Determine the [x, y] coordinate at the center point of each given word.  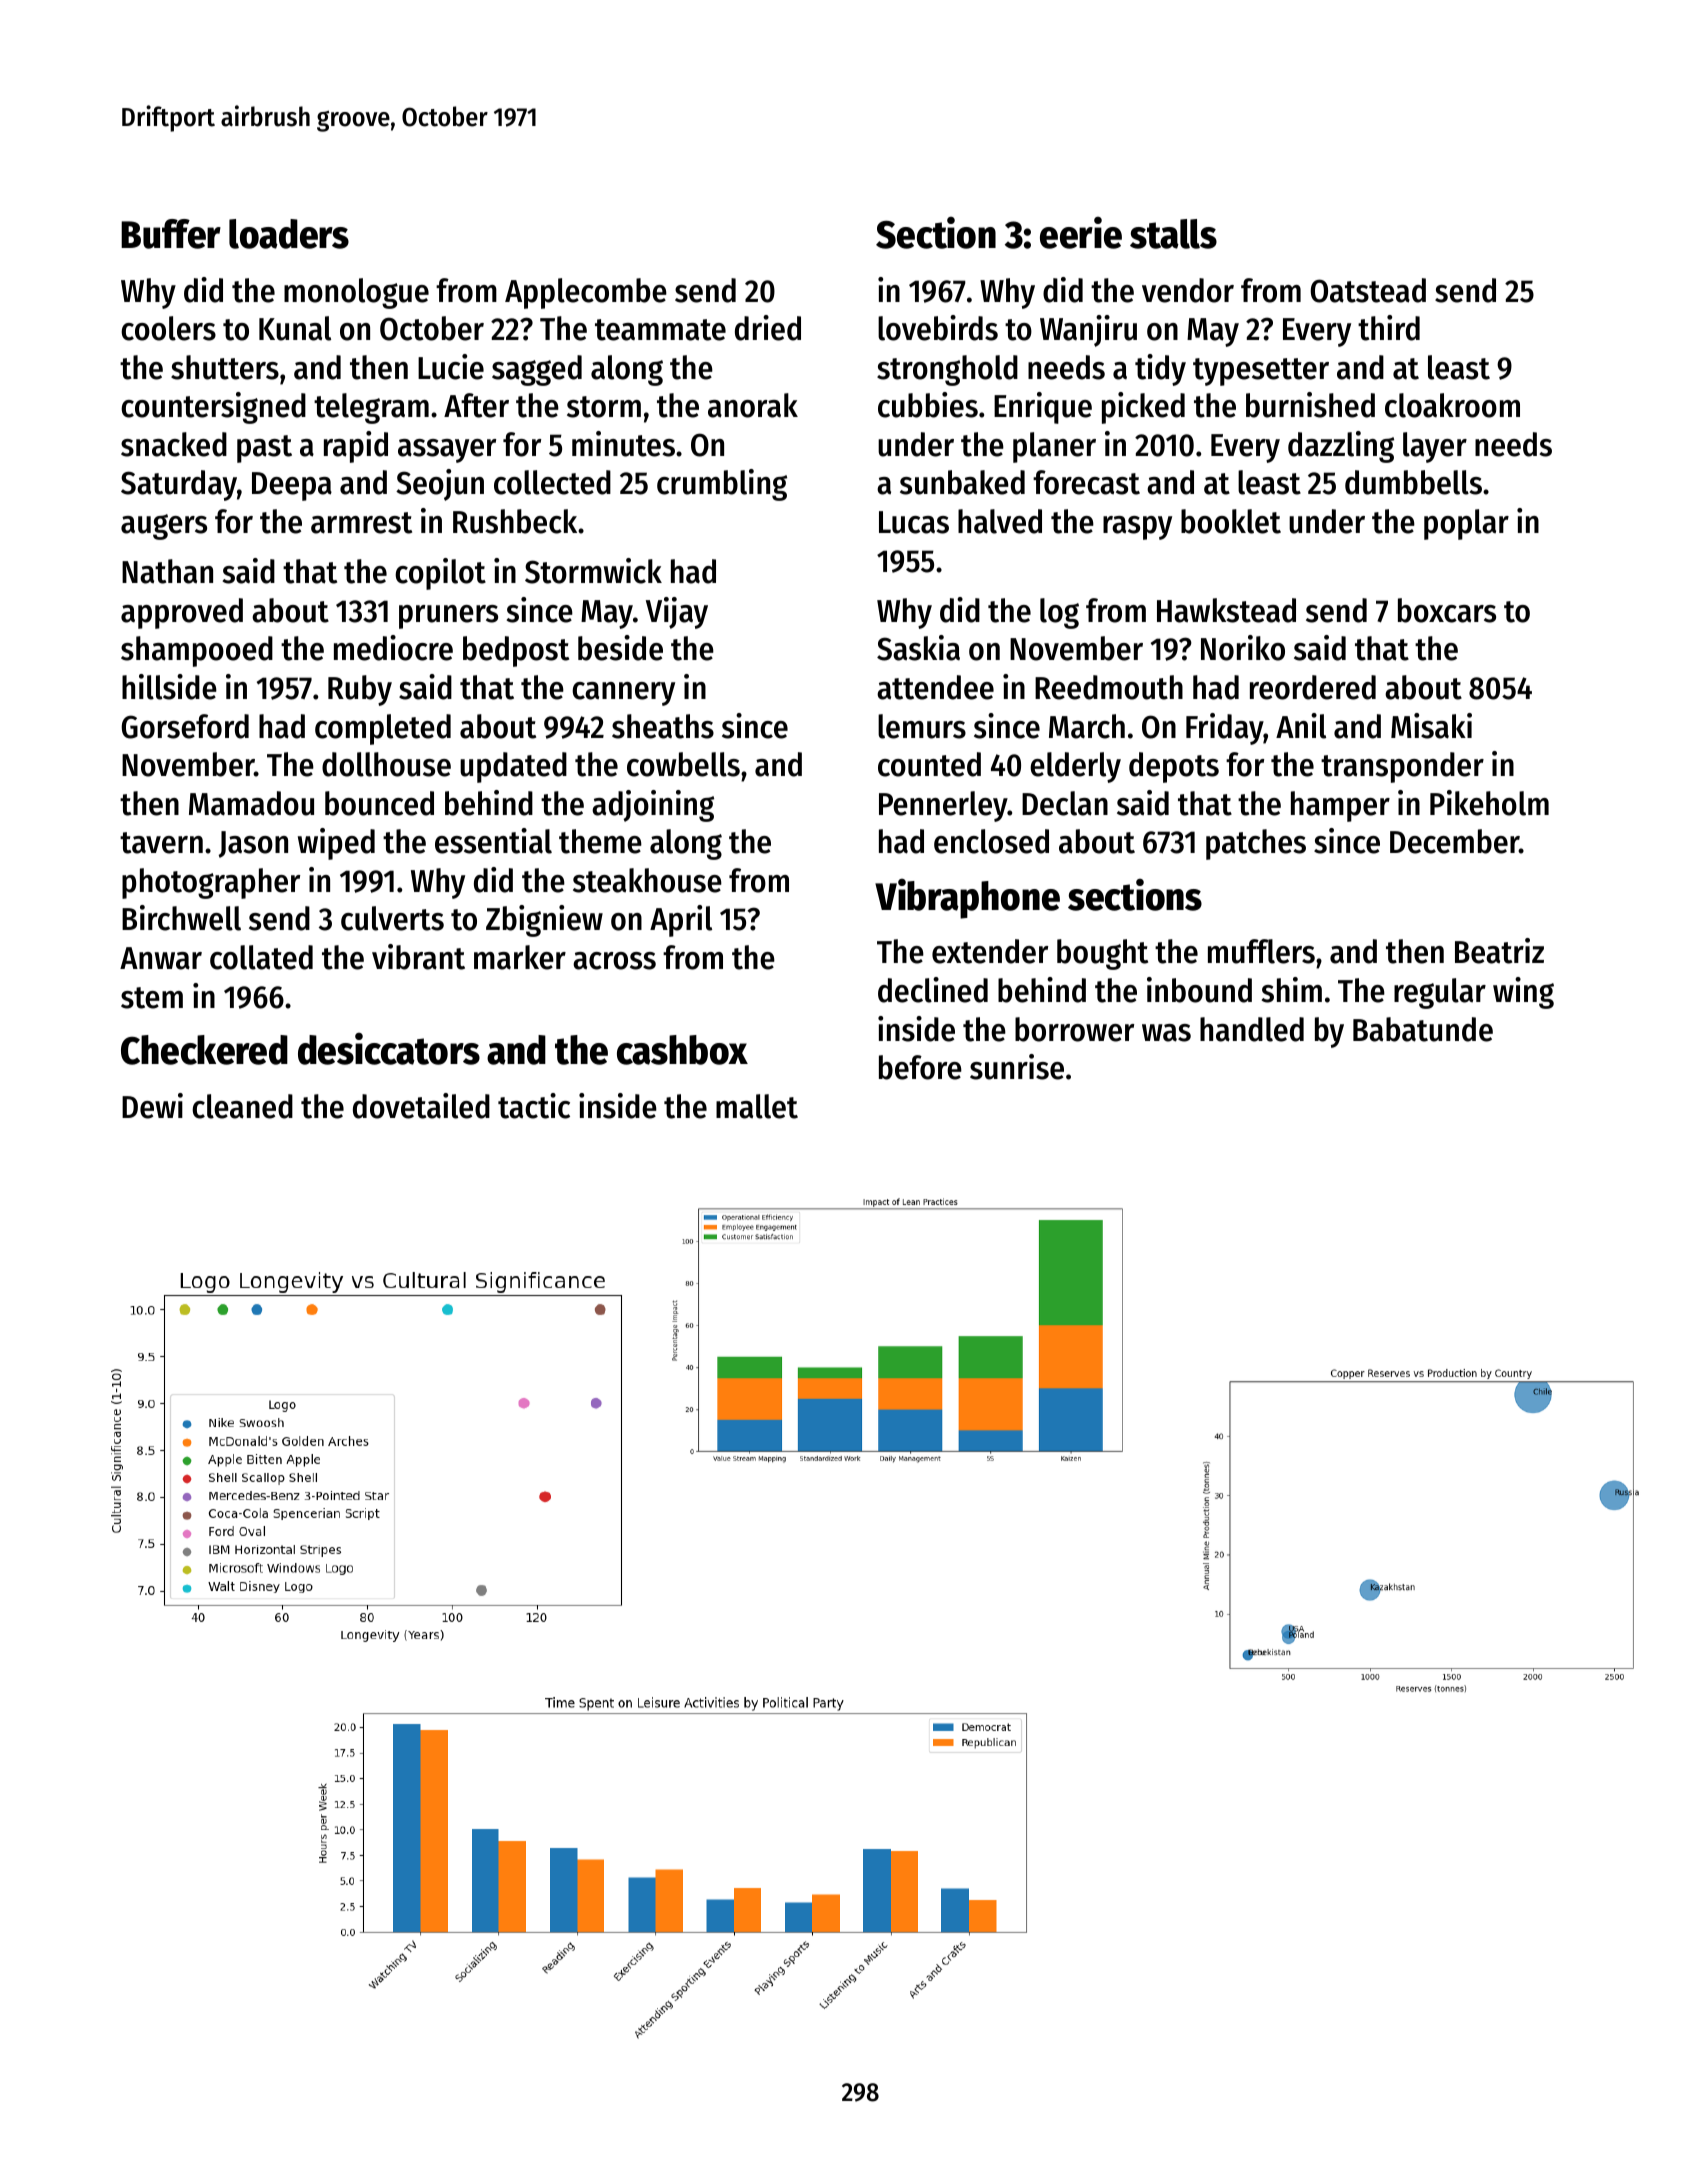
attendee [935, 687]
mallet [757, 1106]
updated [513, 767]
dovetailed [421, 1106]
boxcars [1447, 610]
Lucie [451, 367]
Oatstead [1368, 290]
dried [768, 328]
